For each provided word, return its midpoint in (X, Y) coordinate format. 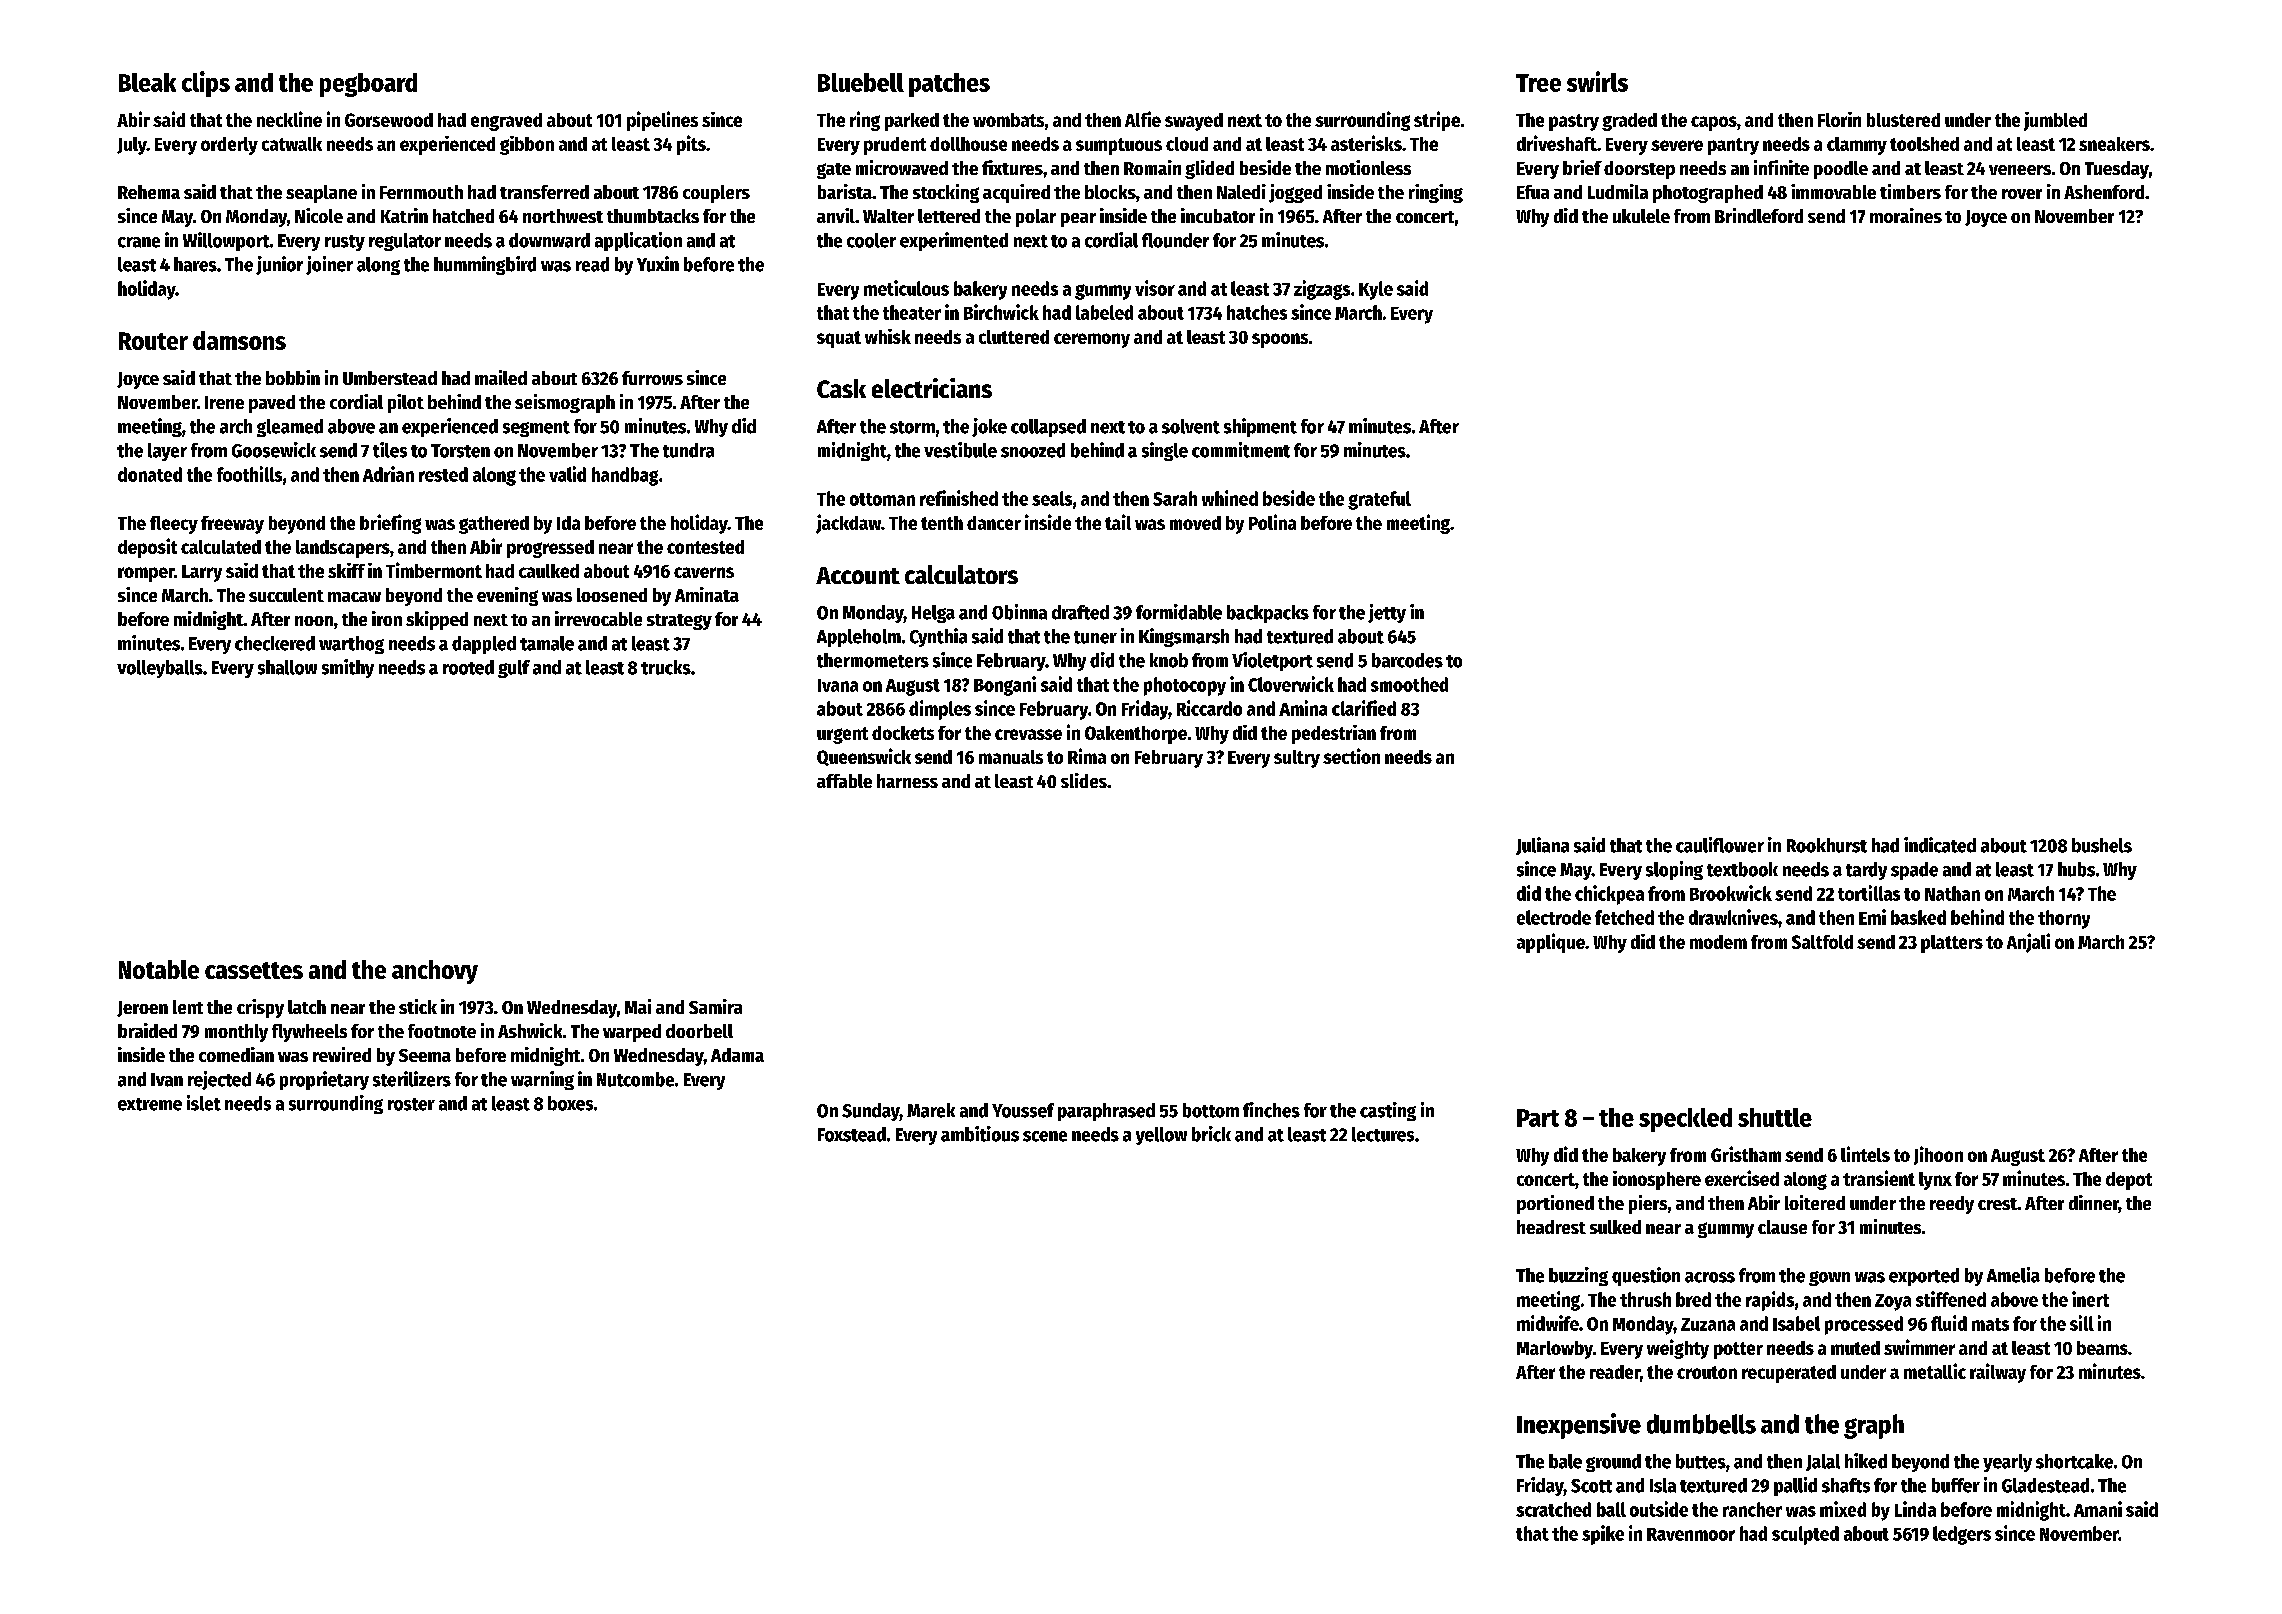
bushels (2102, 845)
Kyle (1376, 290)
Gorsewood (389, 120)
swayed (1194, 122)
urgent (842, 735)
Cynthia (938, 637)
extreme (150, 1104)
